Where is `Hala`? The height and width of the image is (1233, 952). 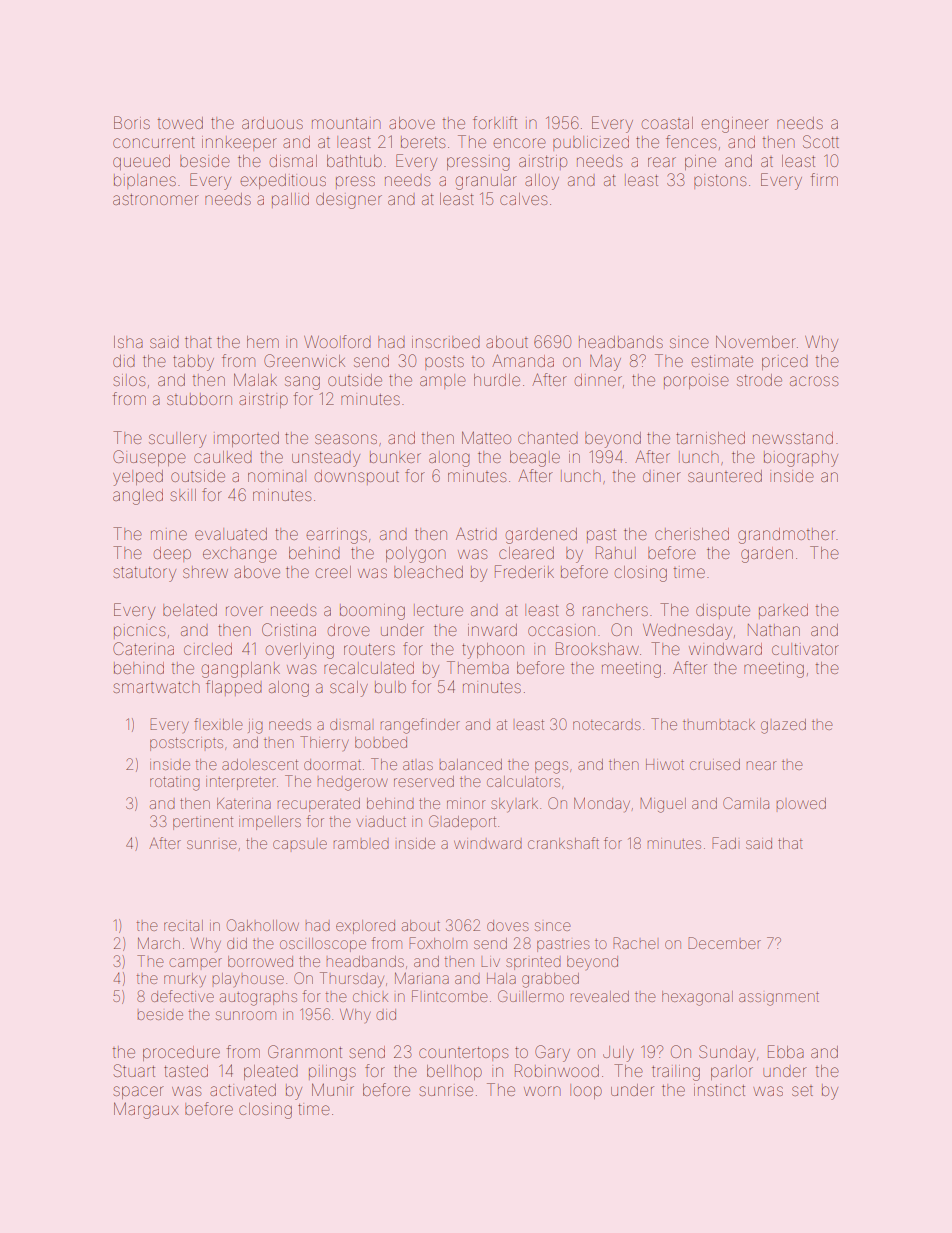
Hala is located at coordinates (501, 978).
